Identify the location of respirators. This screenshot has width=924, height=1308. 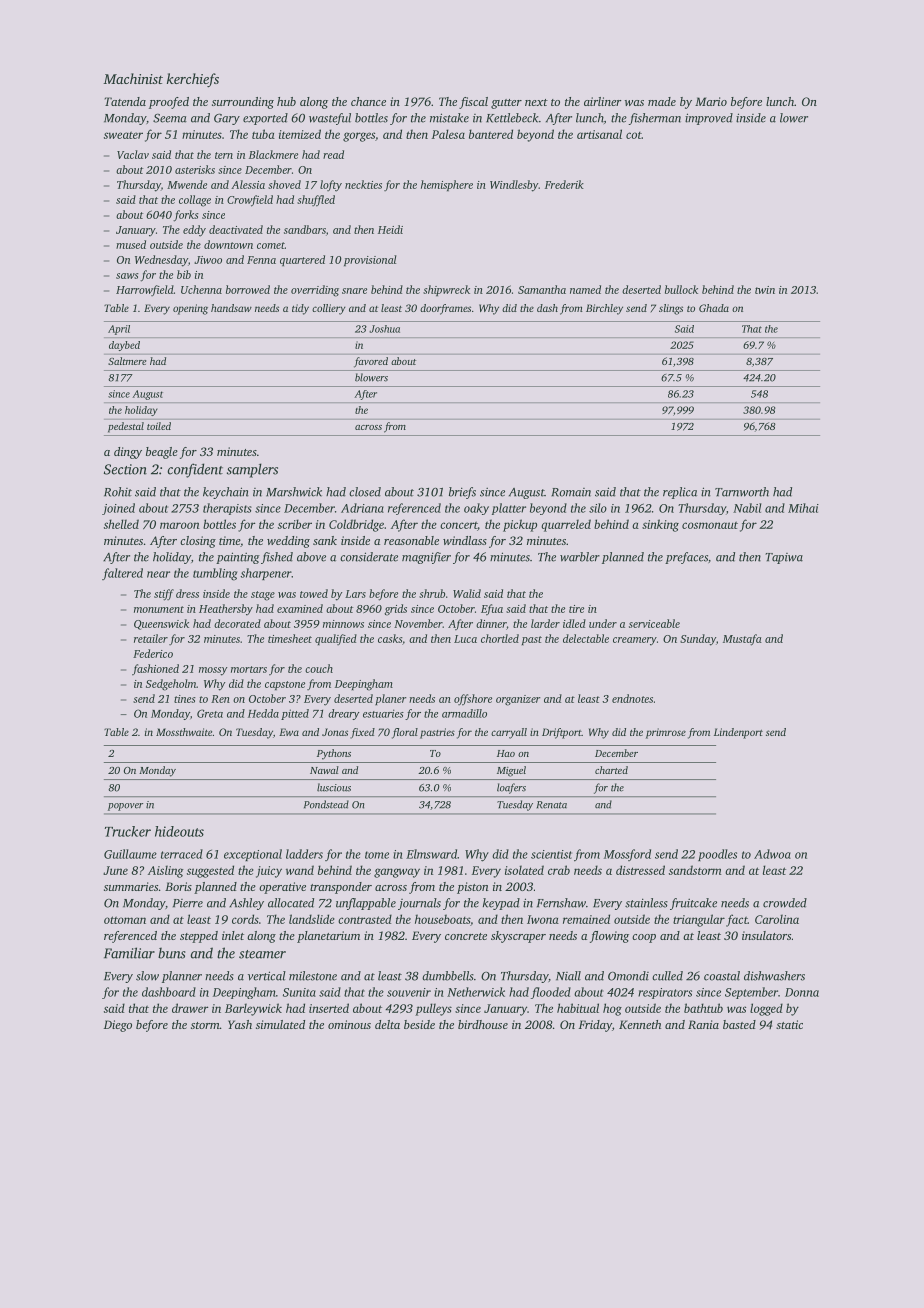
(665, 993).
